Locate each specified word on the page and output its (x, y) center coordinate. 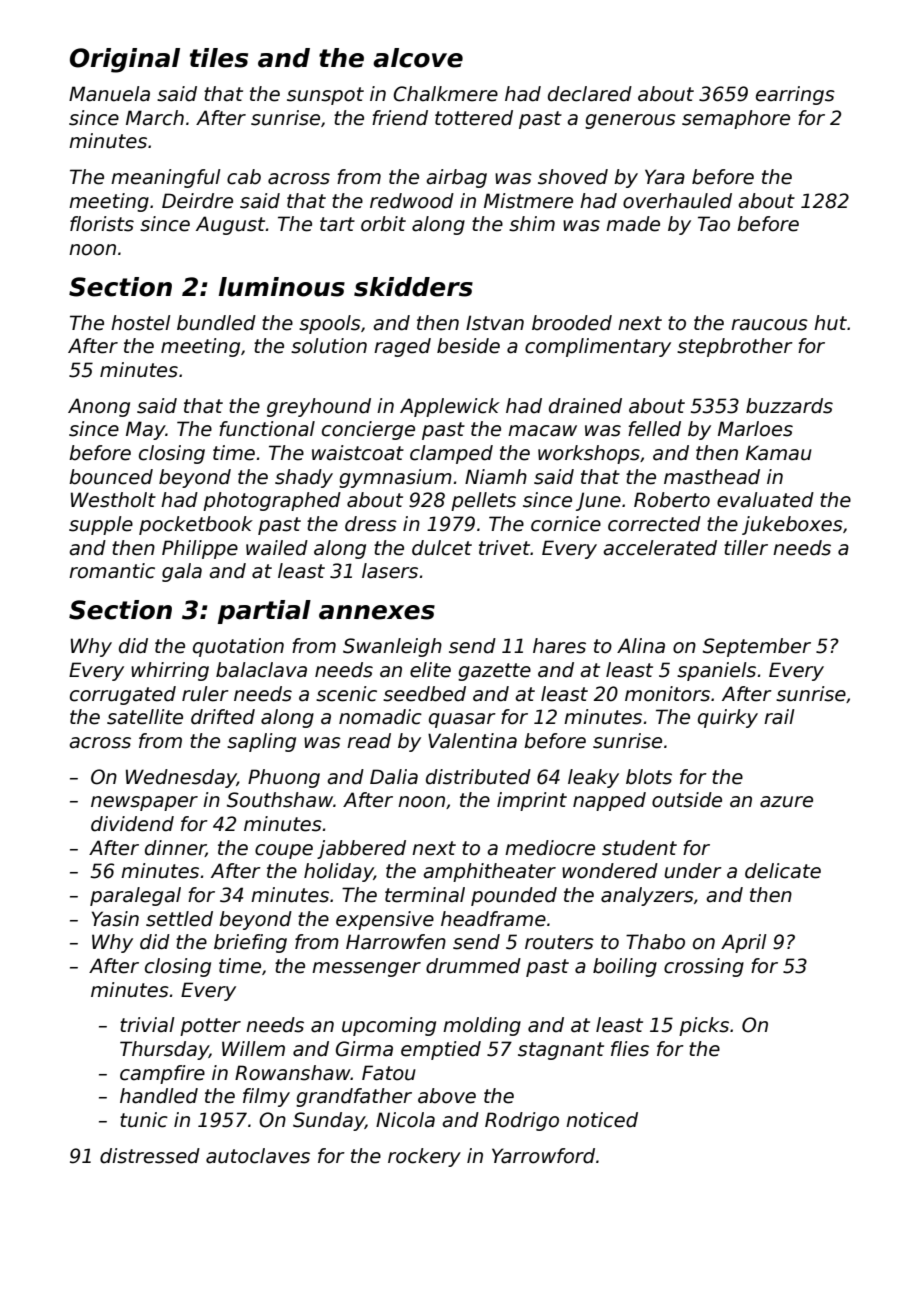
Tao (714, 224)
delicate (783, 871)
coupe (284, 851)
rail (779, 717)
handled (159, 1096)
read (369, 741)
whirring (170, 671)
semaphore (736, 119)
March (155, 118)
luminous (282, 287)
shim (532, 224)
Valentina (472, 741)
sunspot (325, 96)
